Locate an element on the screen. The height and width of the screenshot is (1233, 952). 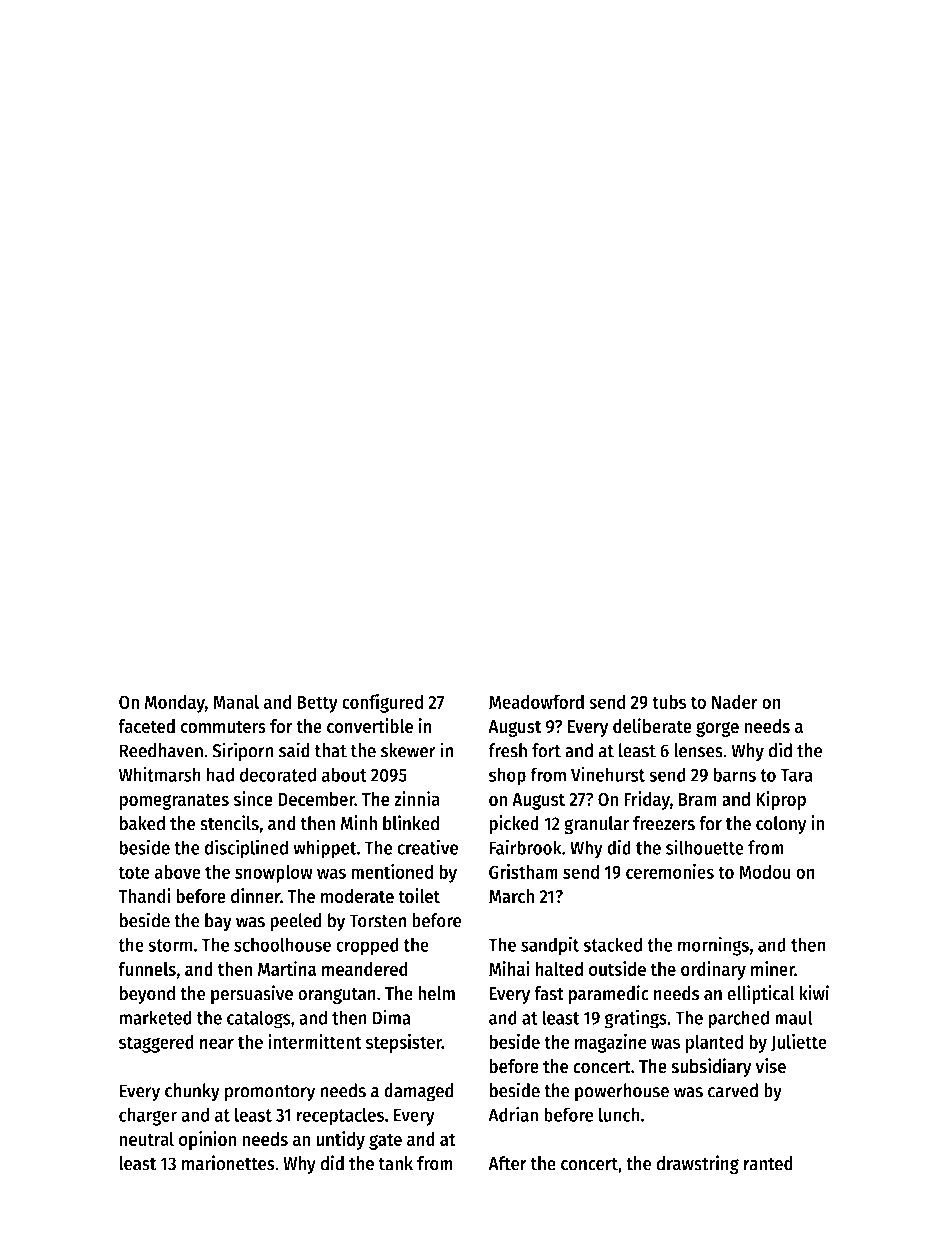
silhouette is located at coordinates (705, 847).
